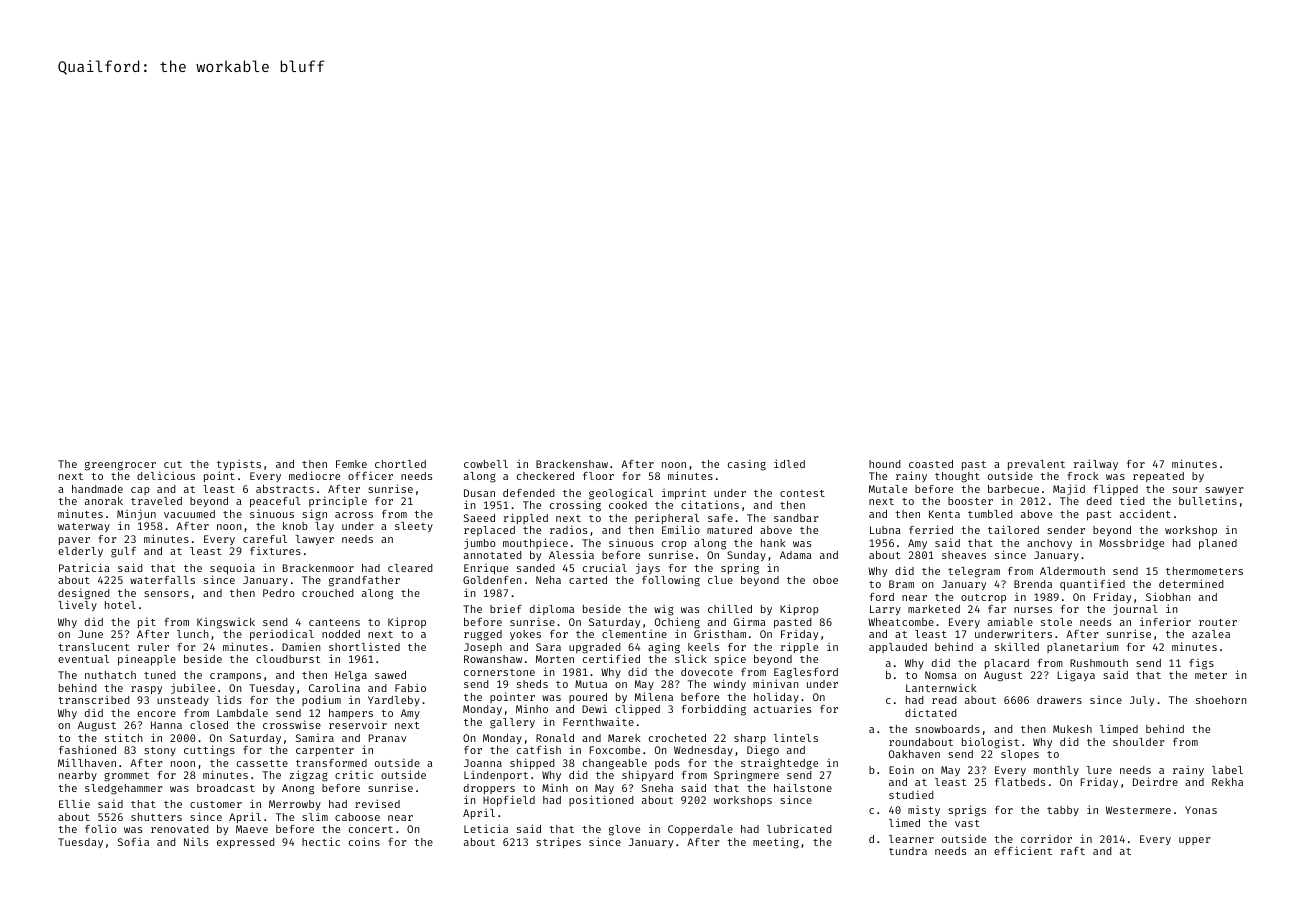 This screenshot has width=1308, height=924. Describe the element at coordinates (763, 751) in the screenshot. I see `Diego` at that location.
